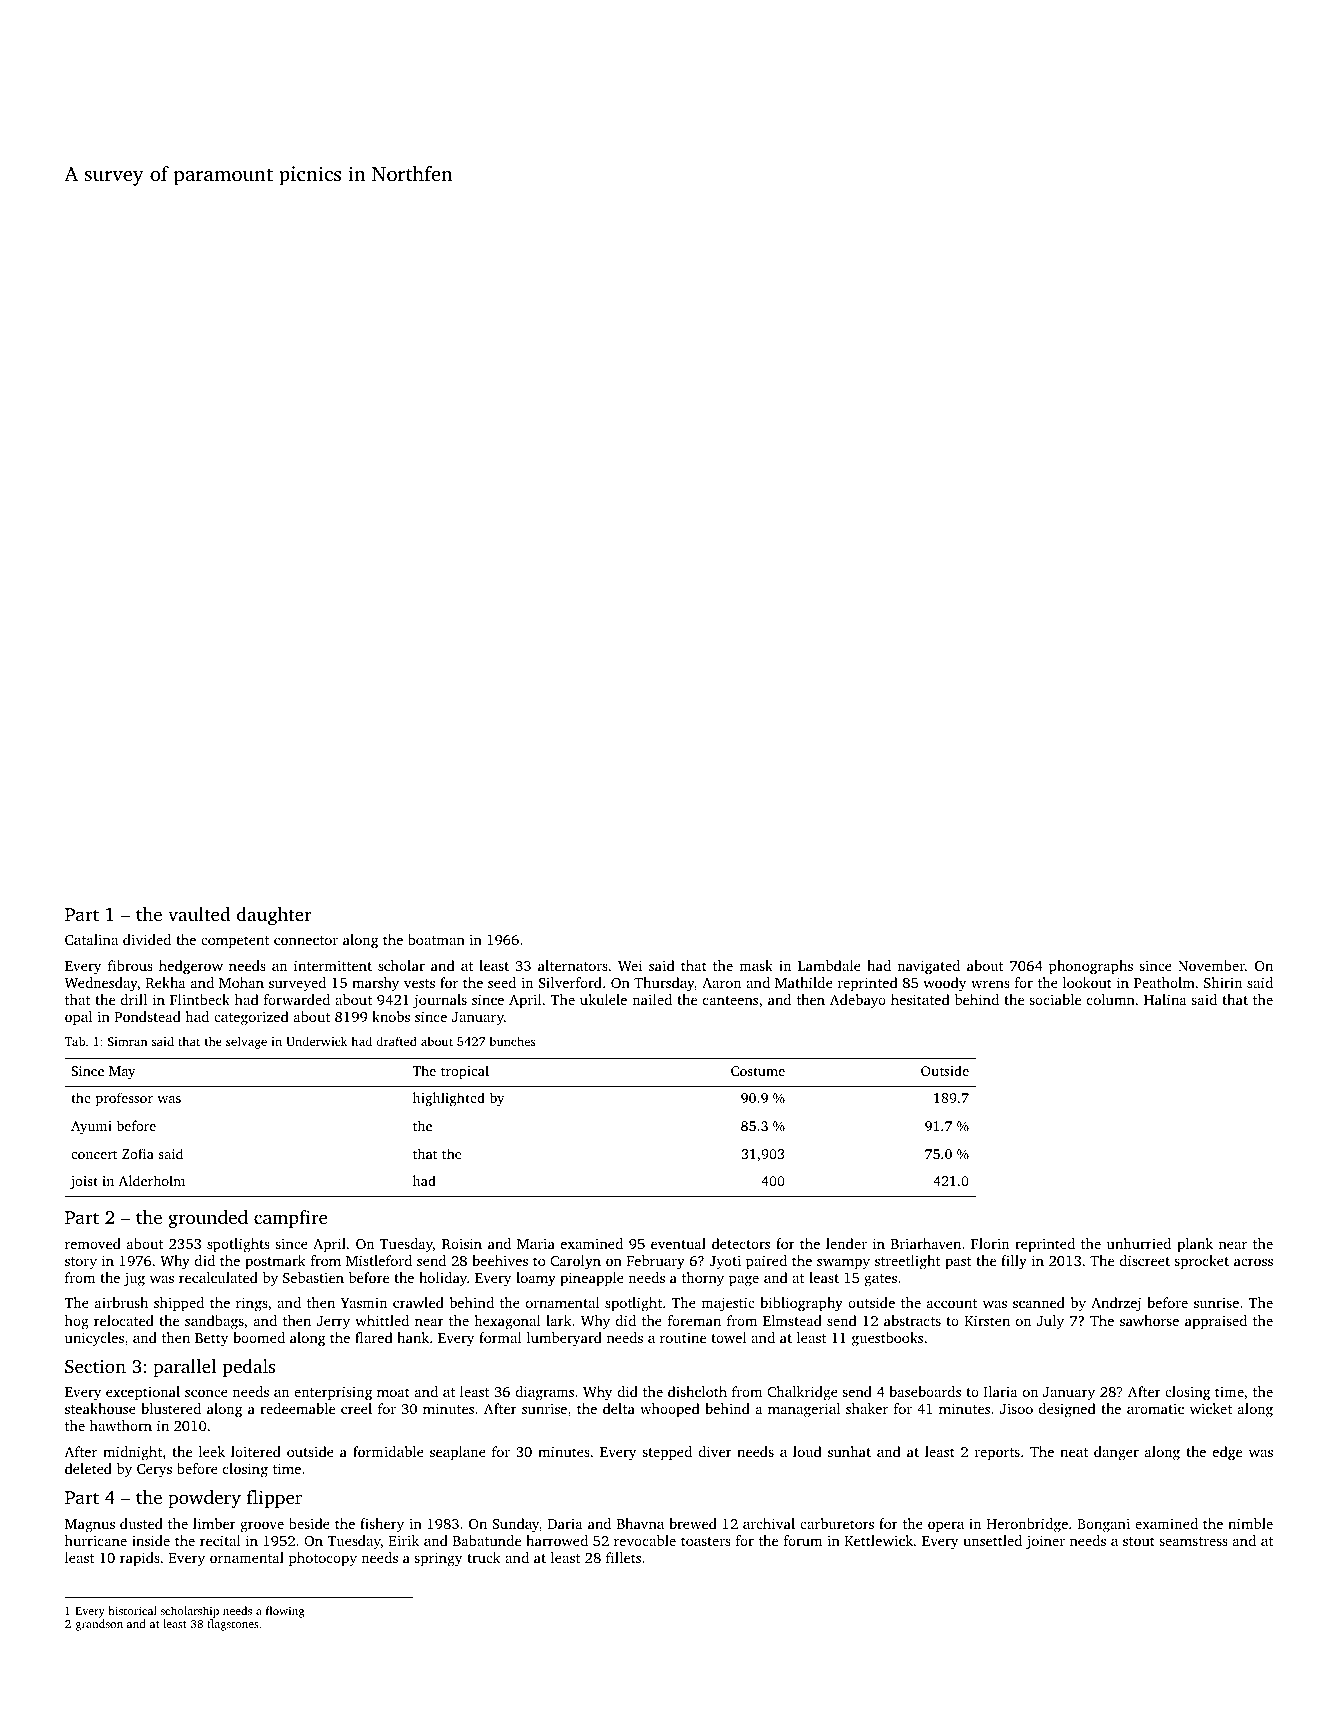  Describe the element at coordinates (208, 1219) in the image. I see `grounded` at that location.
